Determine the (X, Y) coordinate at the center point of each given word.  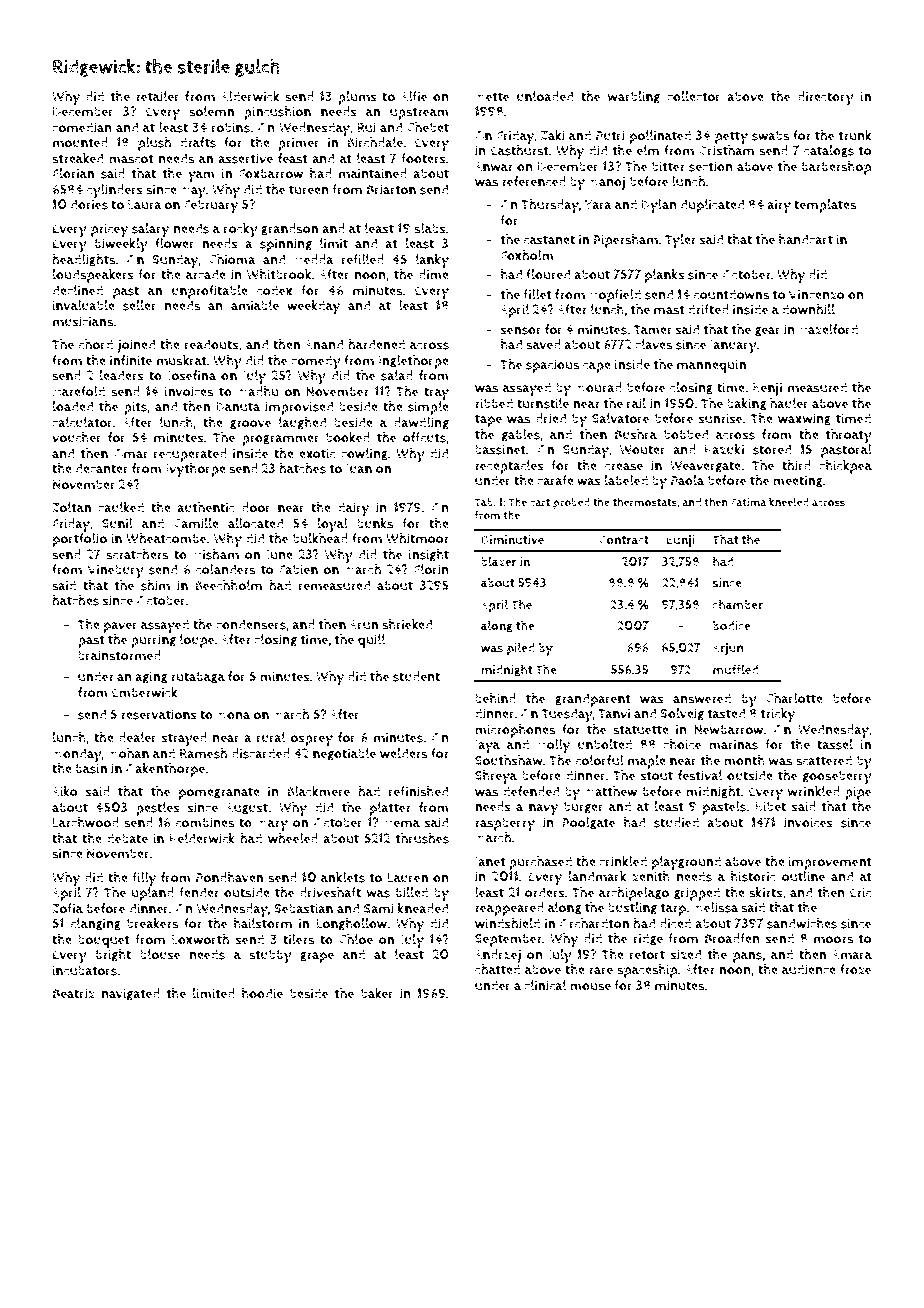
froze (855, 969)
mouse (590, 987)
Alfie (414, 96)
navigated (131, 994)
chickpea (845, 467)
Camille (196, 523)
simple (428, 408)
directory (826, 98)
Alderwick (250, 96)
